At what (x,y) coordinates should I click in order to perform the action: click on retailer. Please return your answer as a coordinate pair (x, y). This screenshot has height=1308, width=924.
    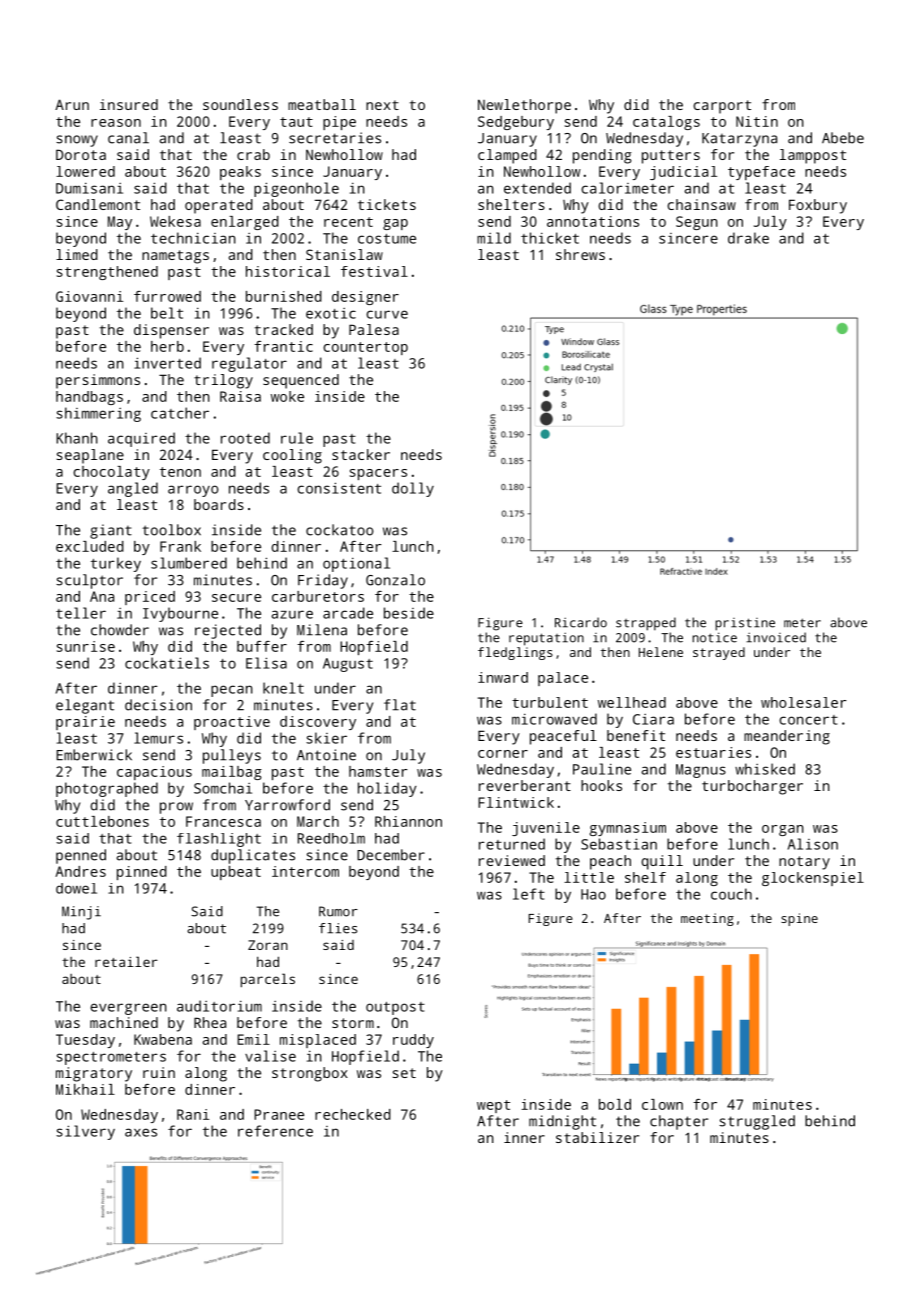
    Looking at the image, I should click on (126, 961).
